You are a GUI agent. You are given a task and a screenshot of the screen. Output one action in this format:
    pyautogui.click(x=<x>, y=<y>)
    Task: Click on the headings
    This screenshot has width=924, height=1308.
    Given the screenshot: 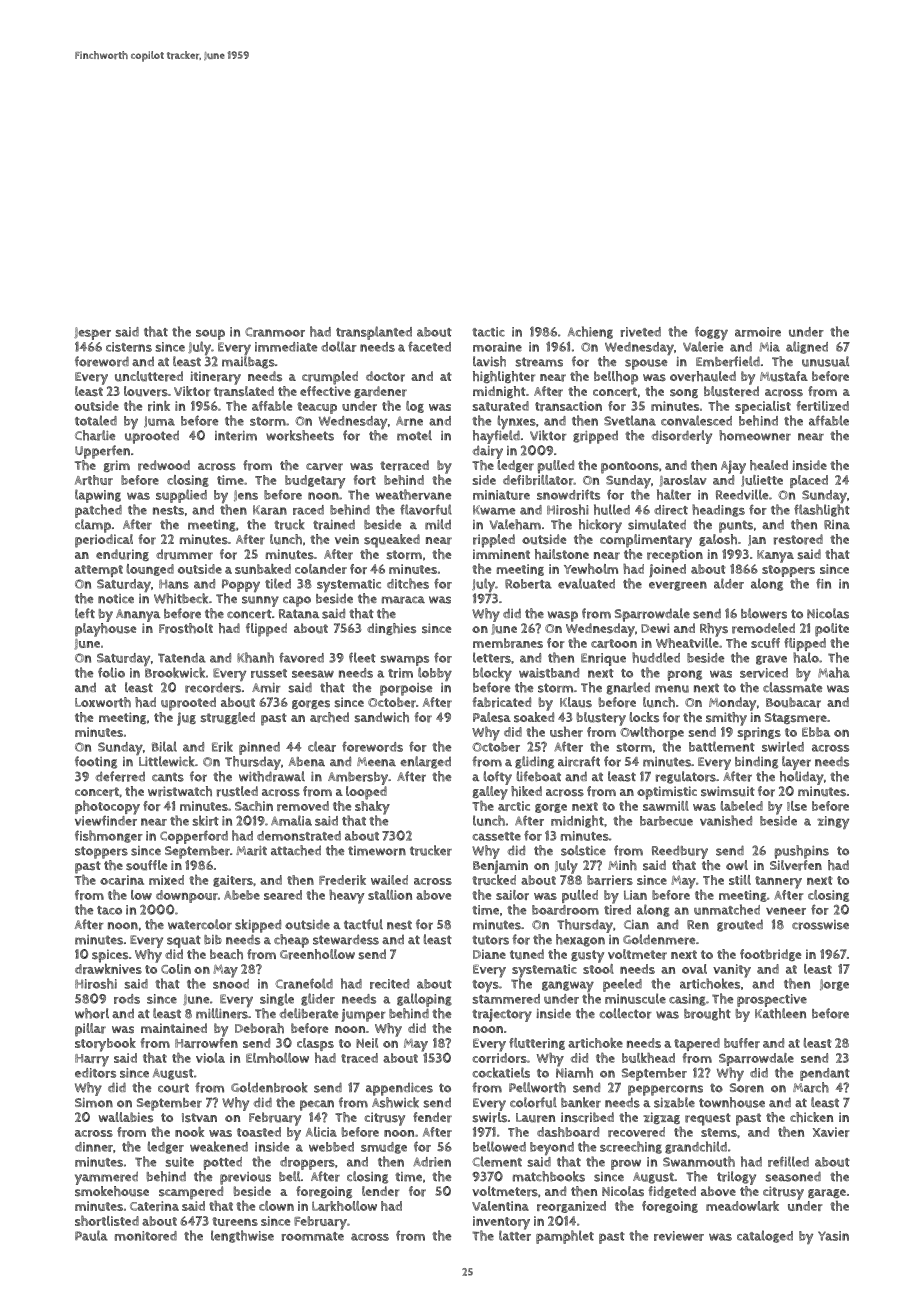 What is the action you would take?
    pyautogui.click(x=718, y=510)
